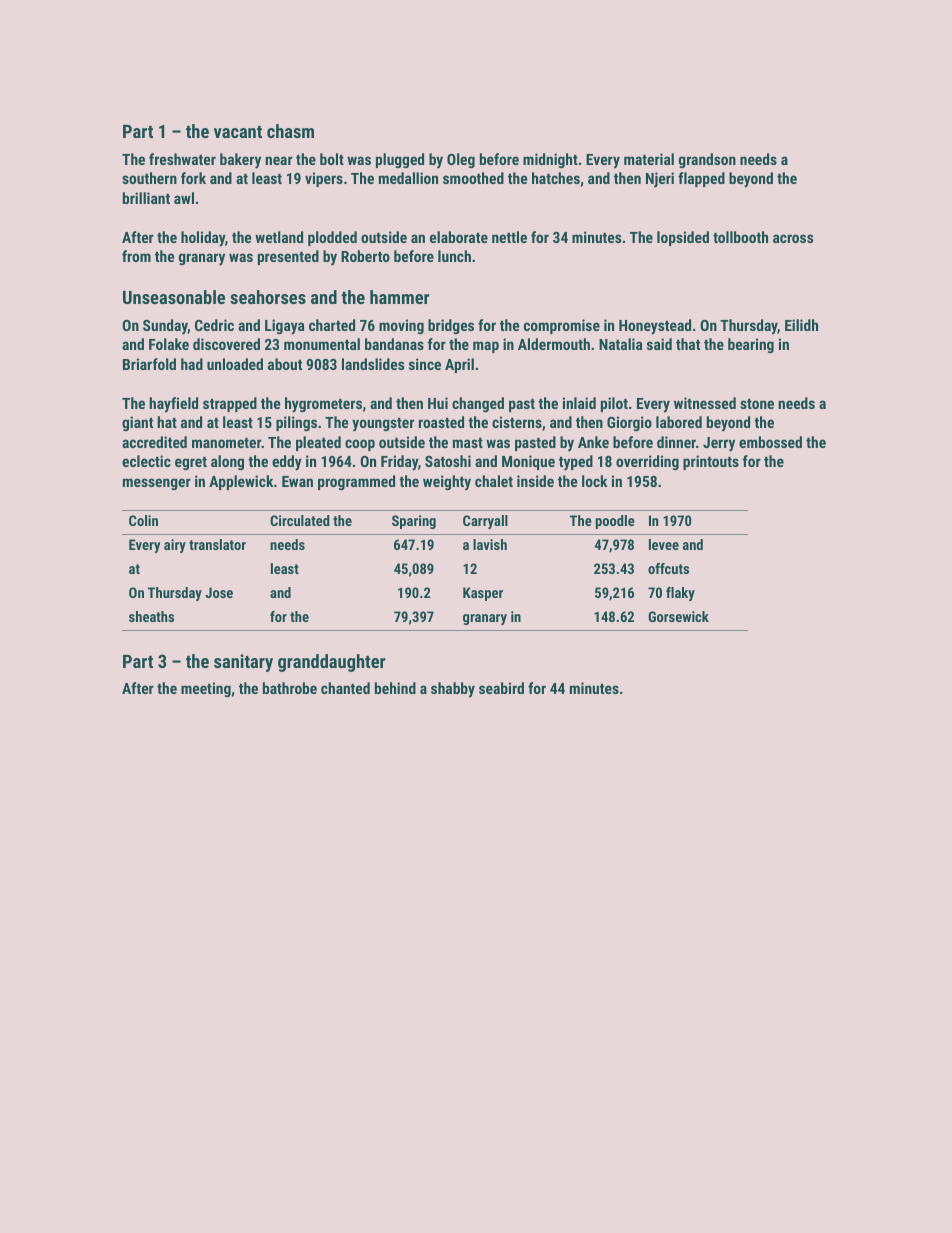 This document has width=952, height=1233. Describe the element at coordinates (461, 160) in the document. I see `Oleg` at that location.
